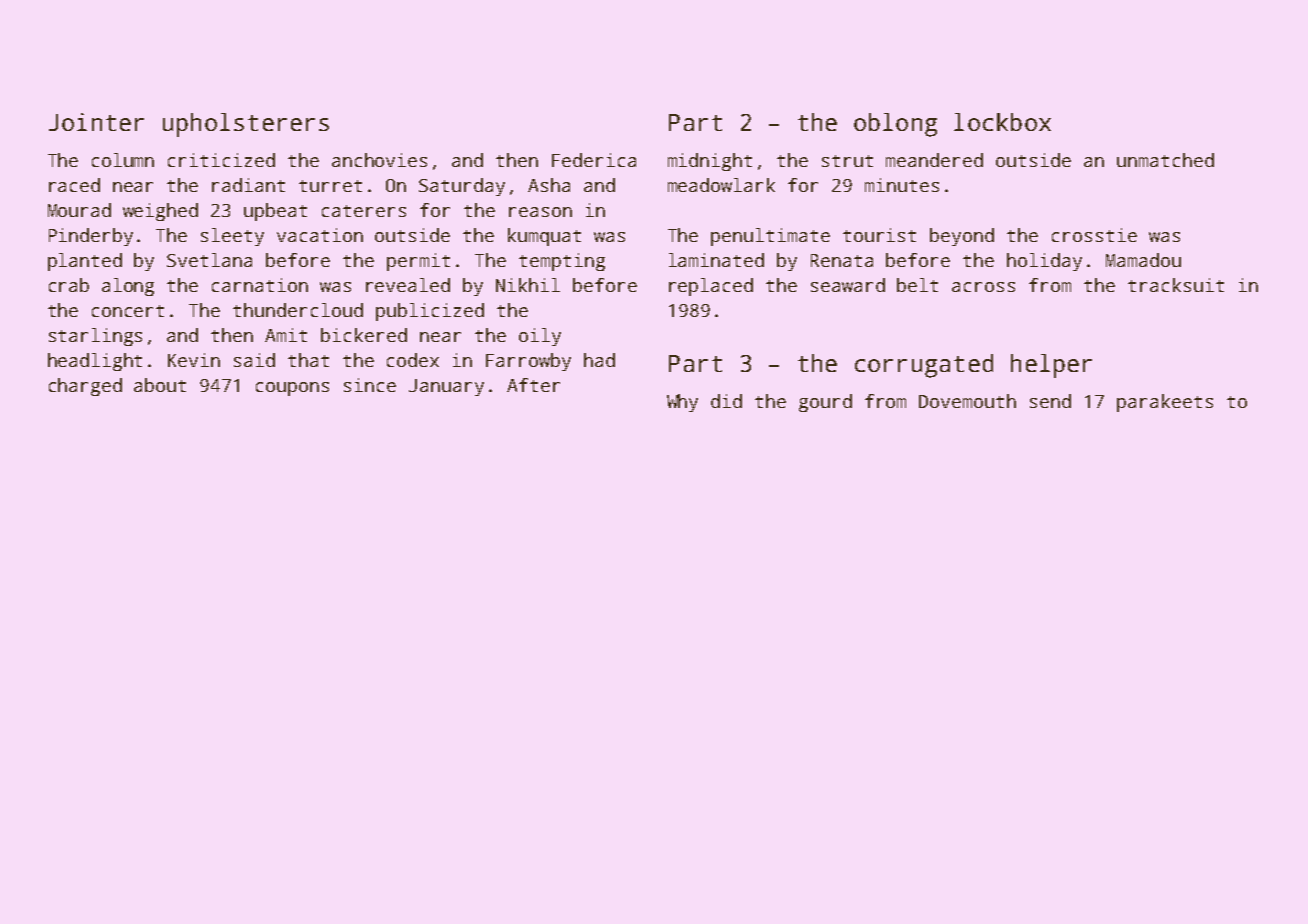 The width and height of the page is (1308, 924). Describe the element at coordinates (1176, 285) in the page. I see `tracksuit` at that location.
